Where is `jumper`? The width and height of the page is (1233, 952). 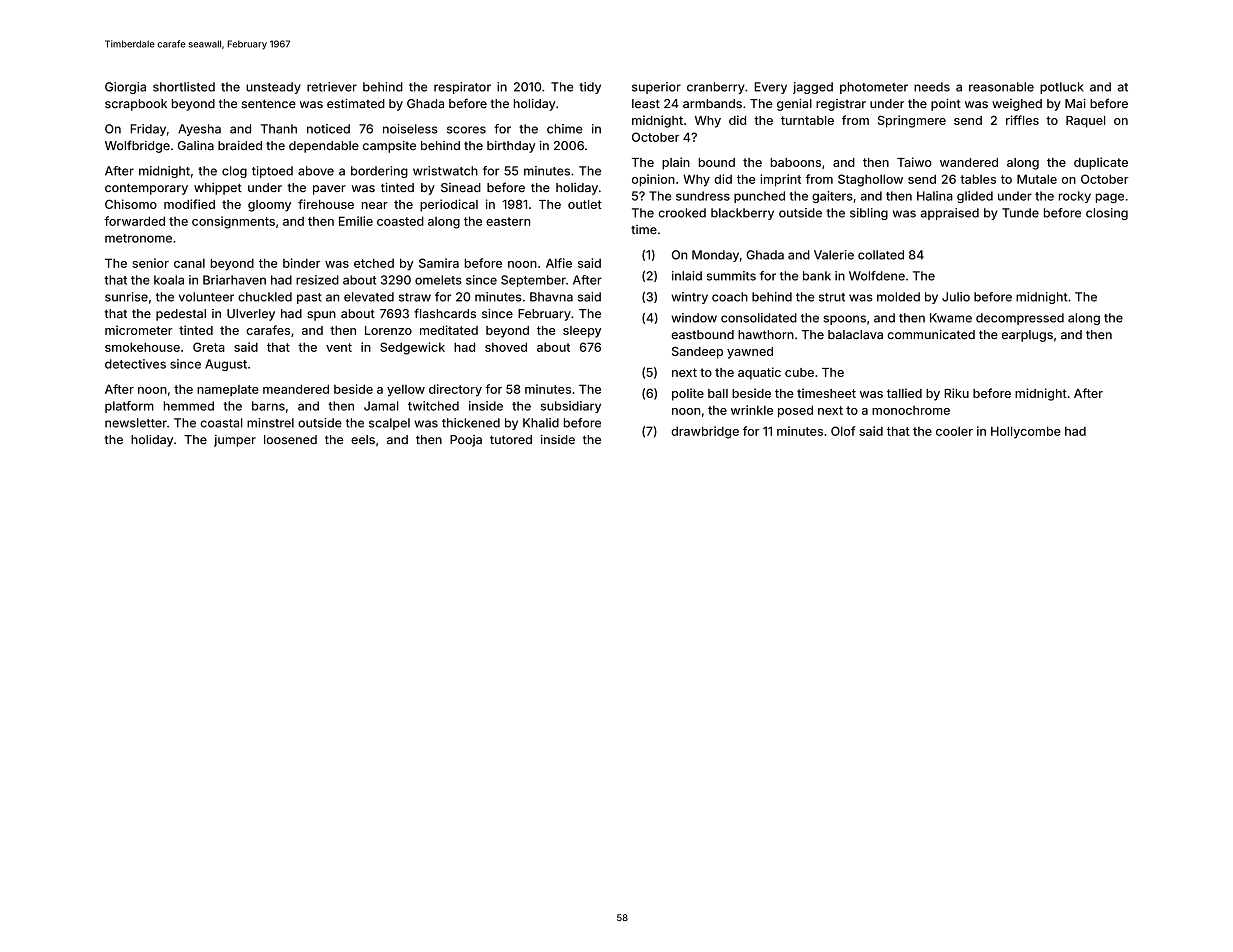
jumper is located at coordinates (235, 441).
